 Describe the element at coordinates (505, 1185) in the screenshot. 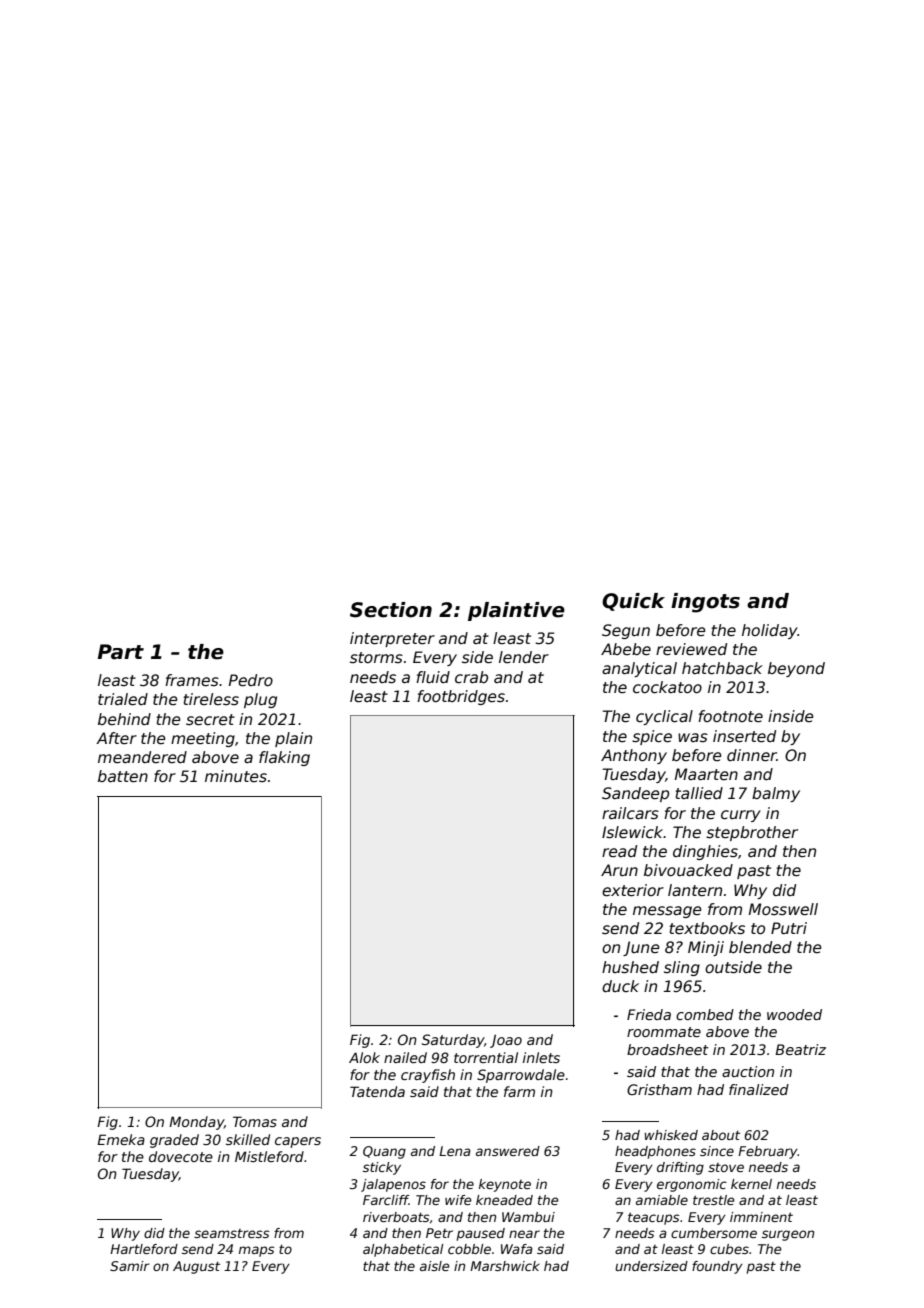

I see `keynote` at that location.
